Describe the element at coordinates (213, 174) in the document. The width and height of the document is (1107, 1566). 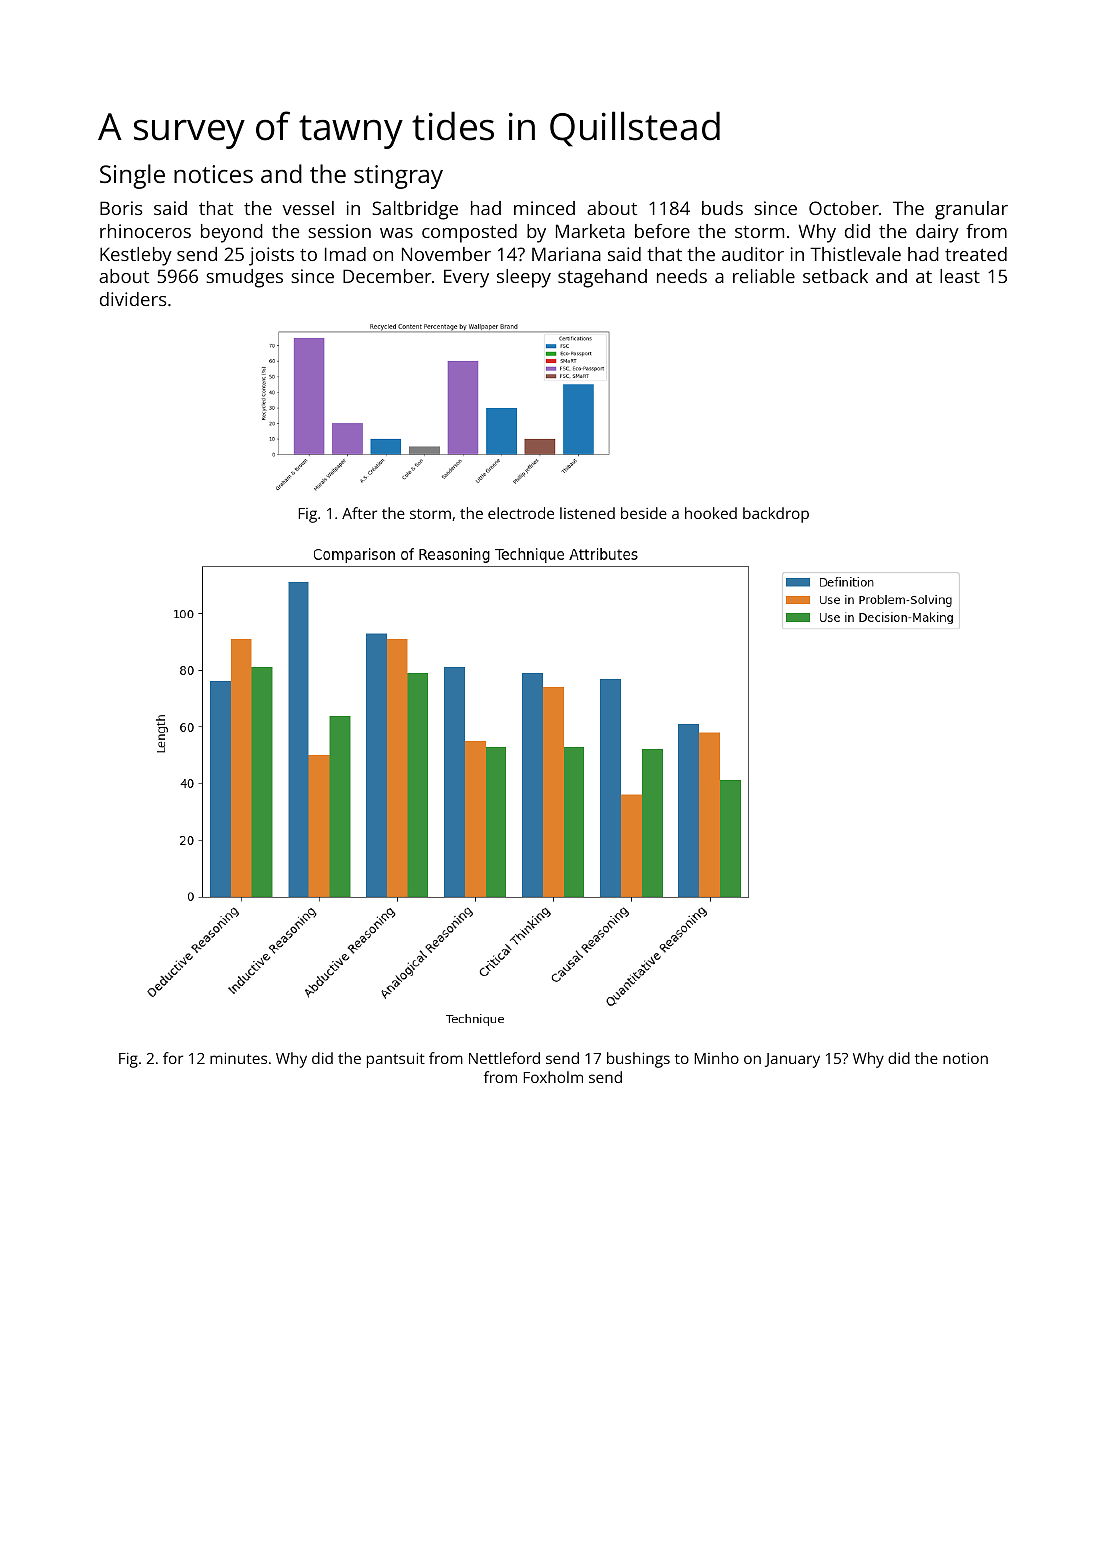
I see `notices` at that location.
